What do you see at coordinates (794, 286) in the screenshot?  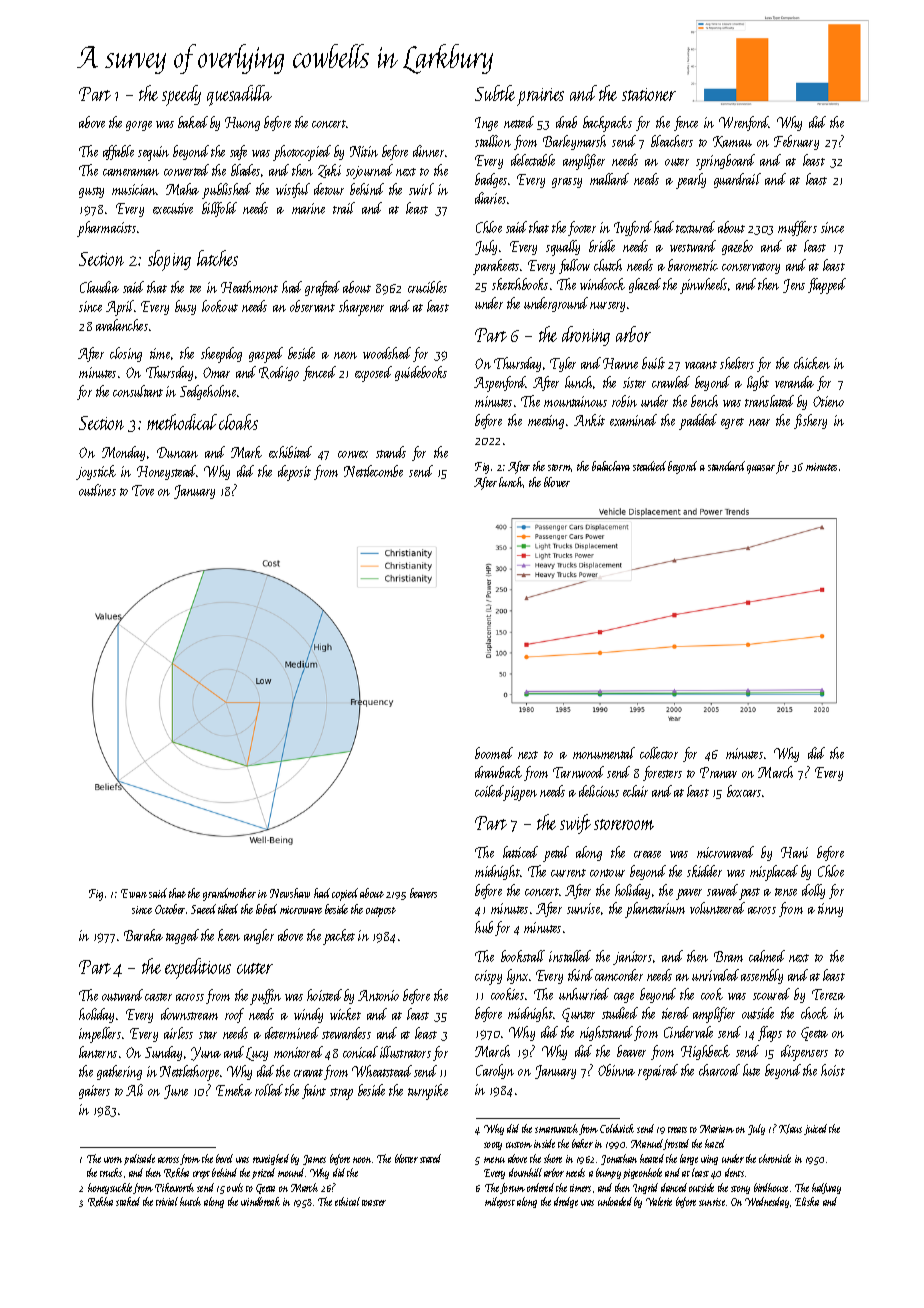 I see `Jens` at bounding box center [794, 286].
